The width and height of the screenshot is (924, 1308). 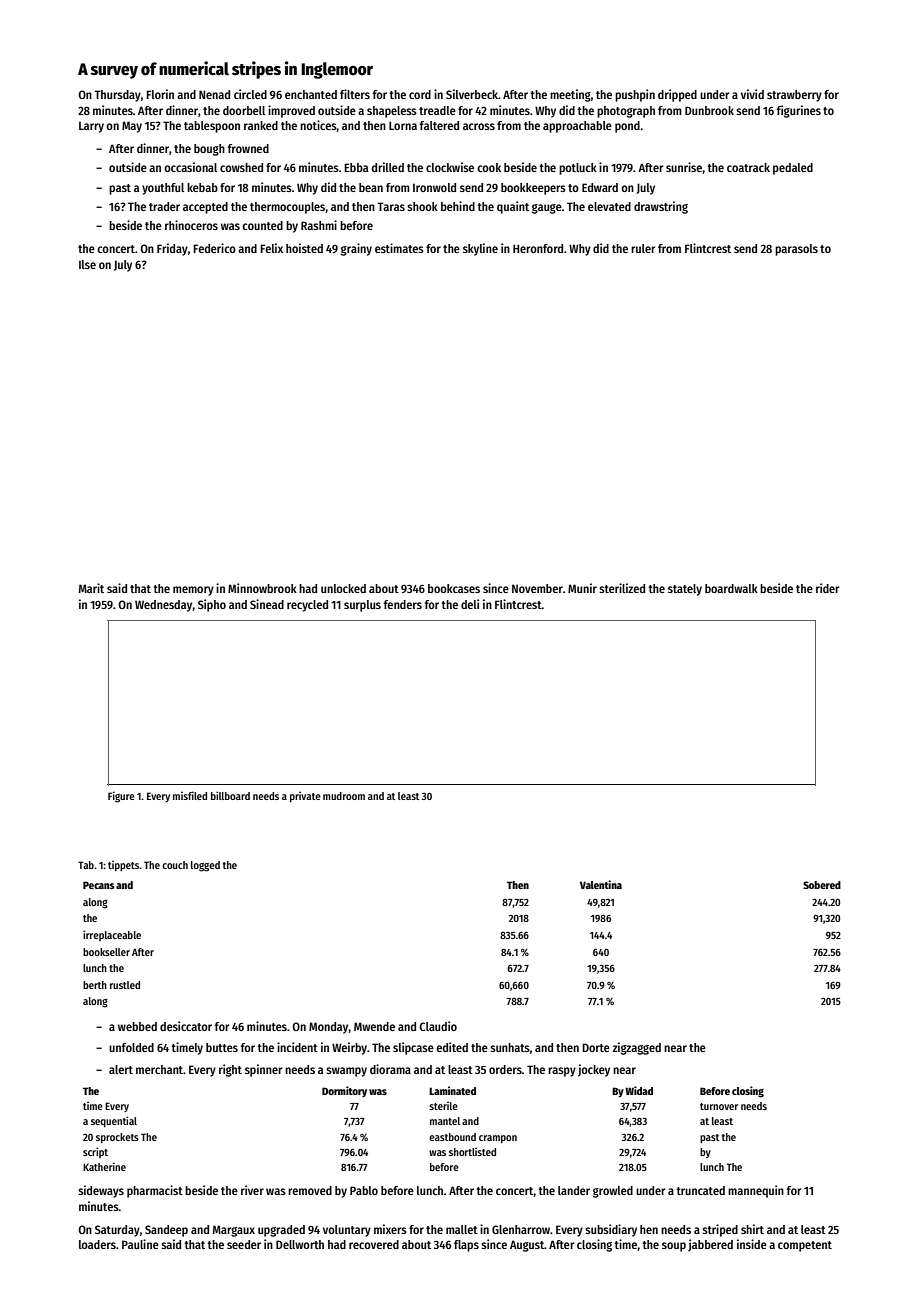 I want to click on zigzagged, so click(x=636, y=1048).
